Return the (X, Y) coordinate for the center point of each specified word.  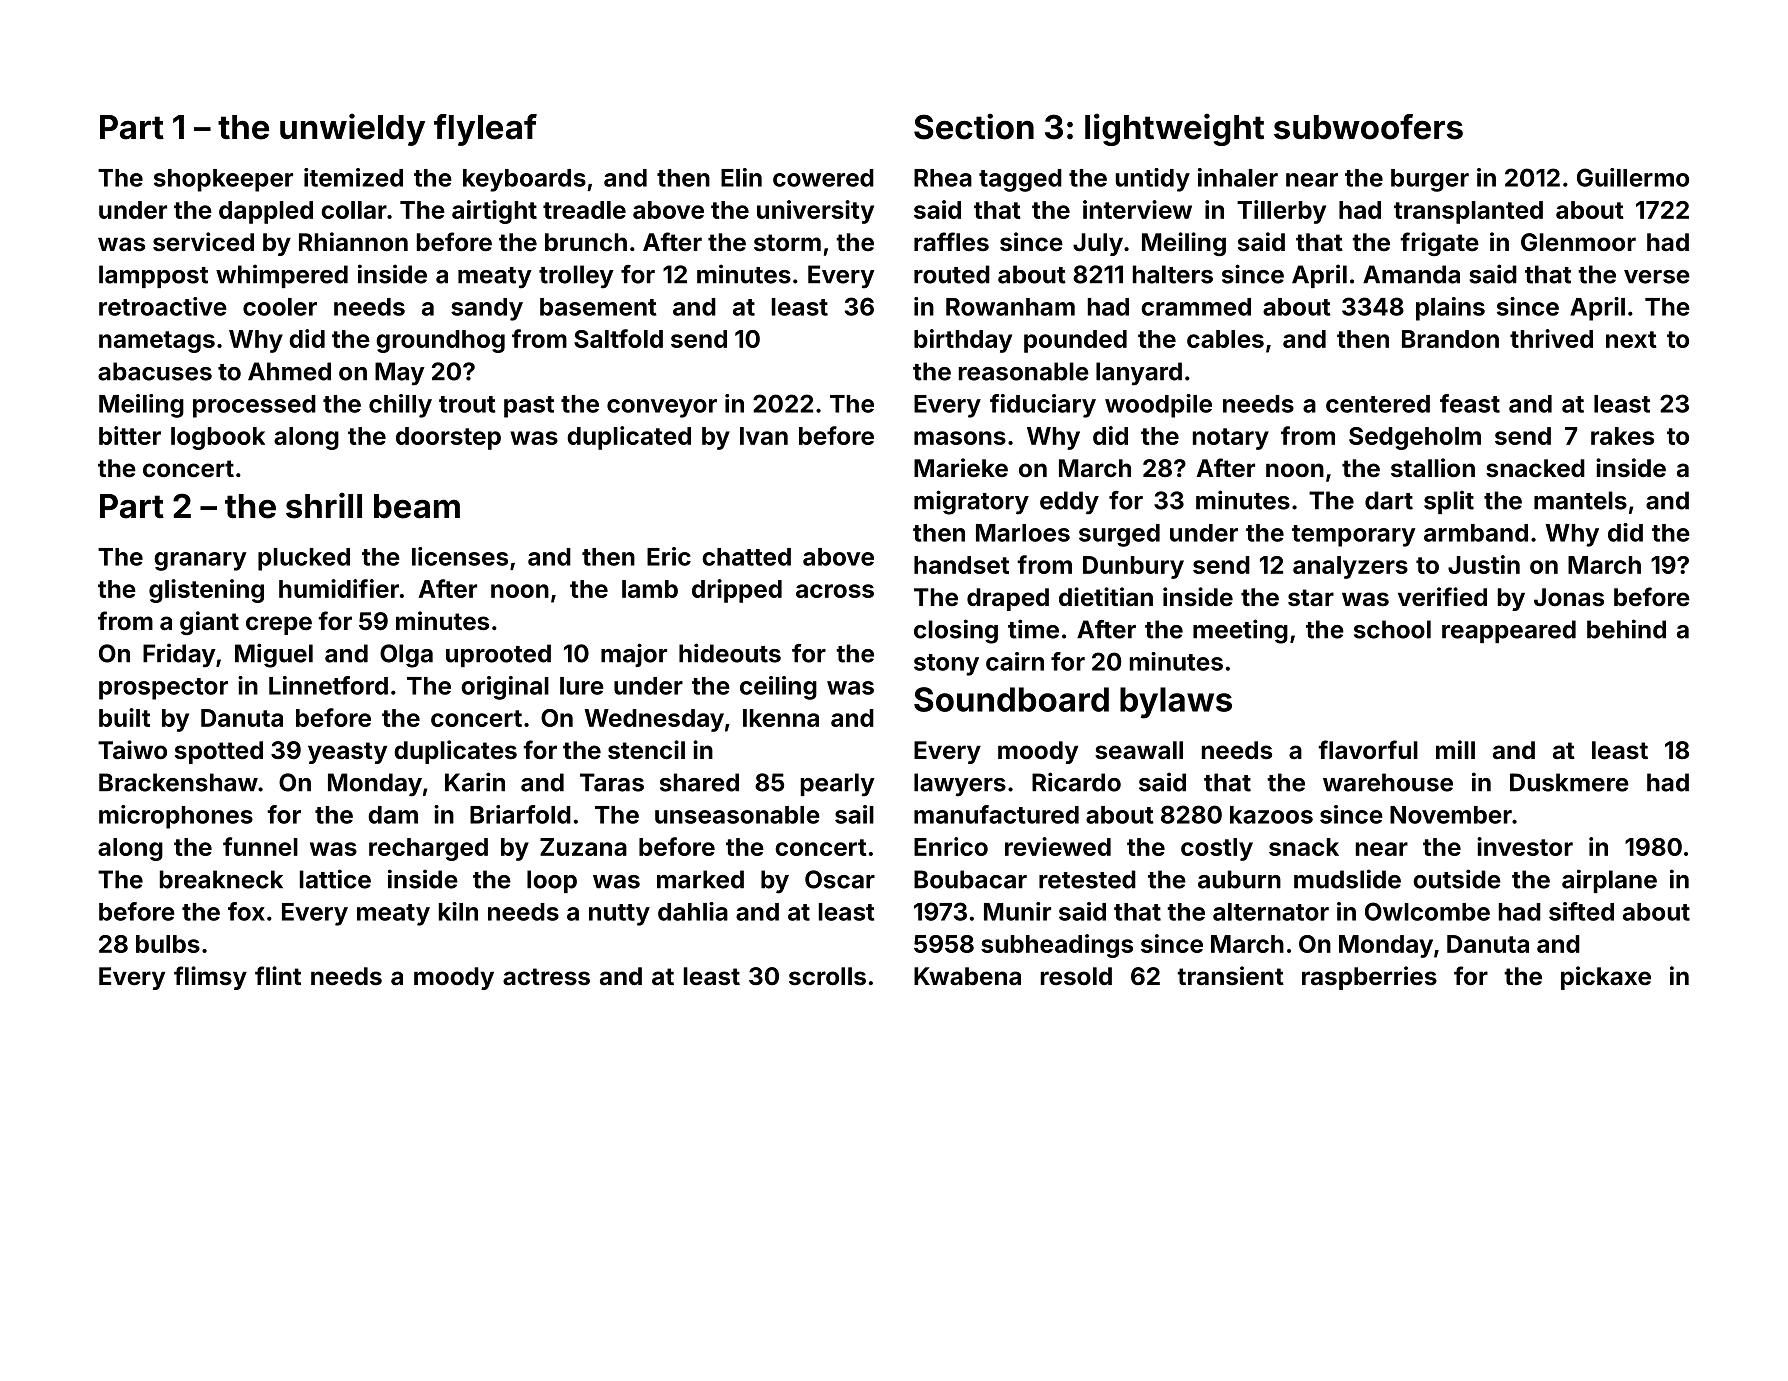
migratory (971, 502)
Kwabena (967, 976)
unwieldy (352, 130)
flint (278, 975)
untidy (1153, 180)
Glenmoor (1578, 242)
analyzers (1350, 567)
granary (200, 561)
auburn (1239, 879)
